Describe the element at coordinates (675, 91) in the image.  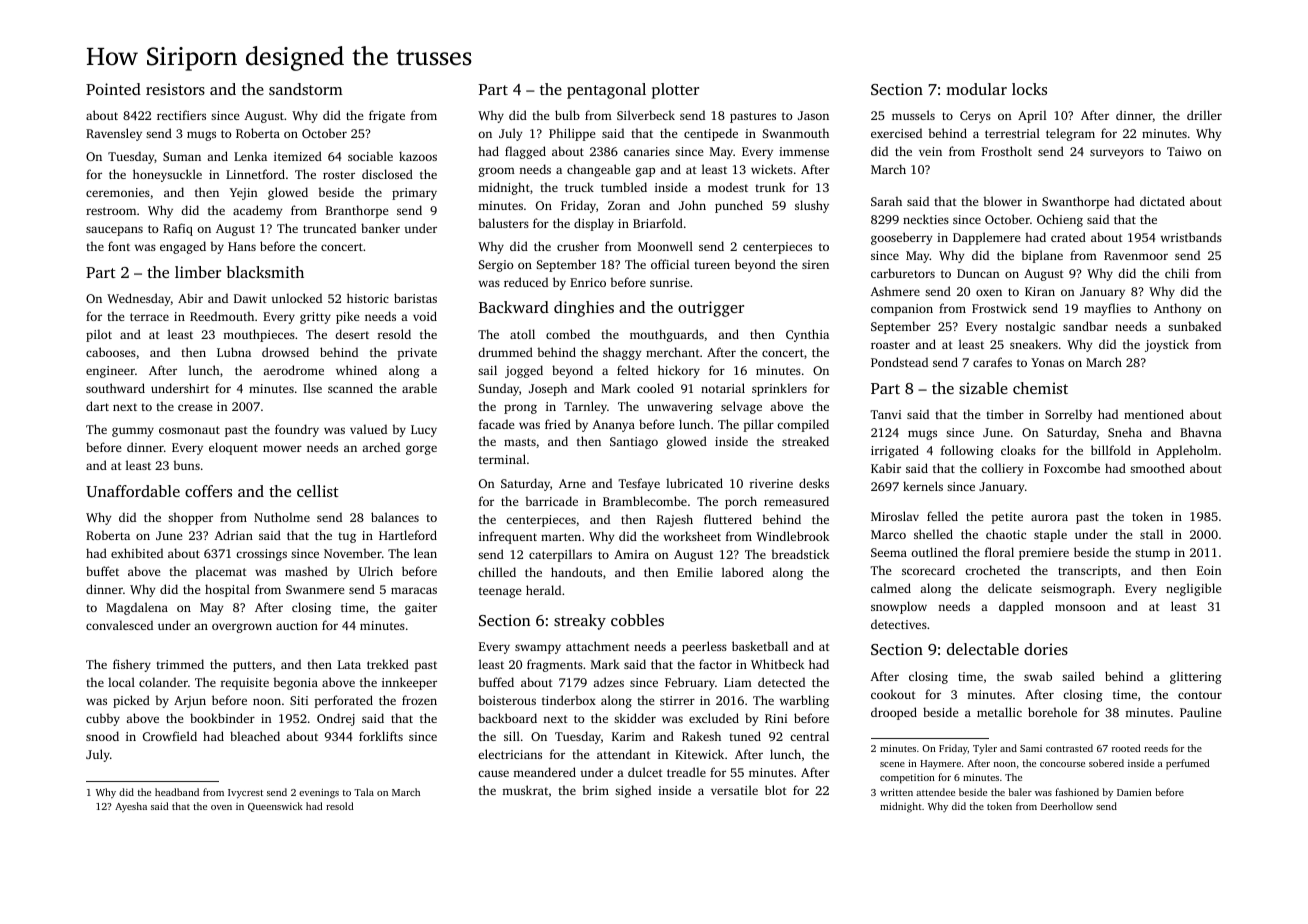
I see `plotter` at that location.
